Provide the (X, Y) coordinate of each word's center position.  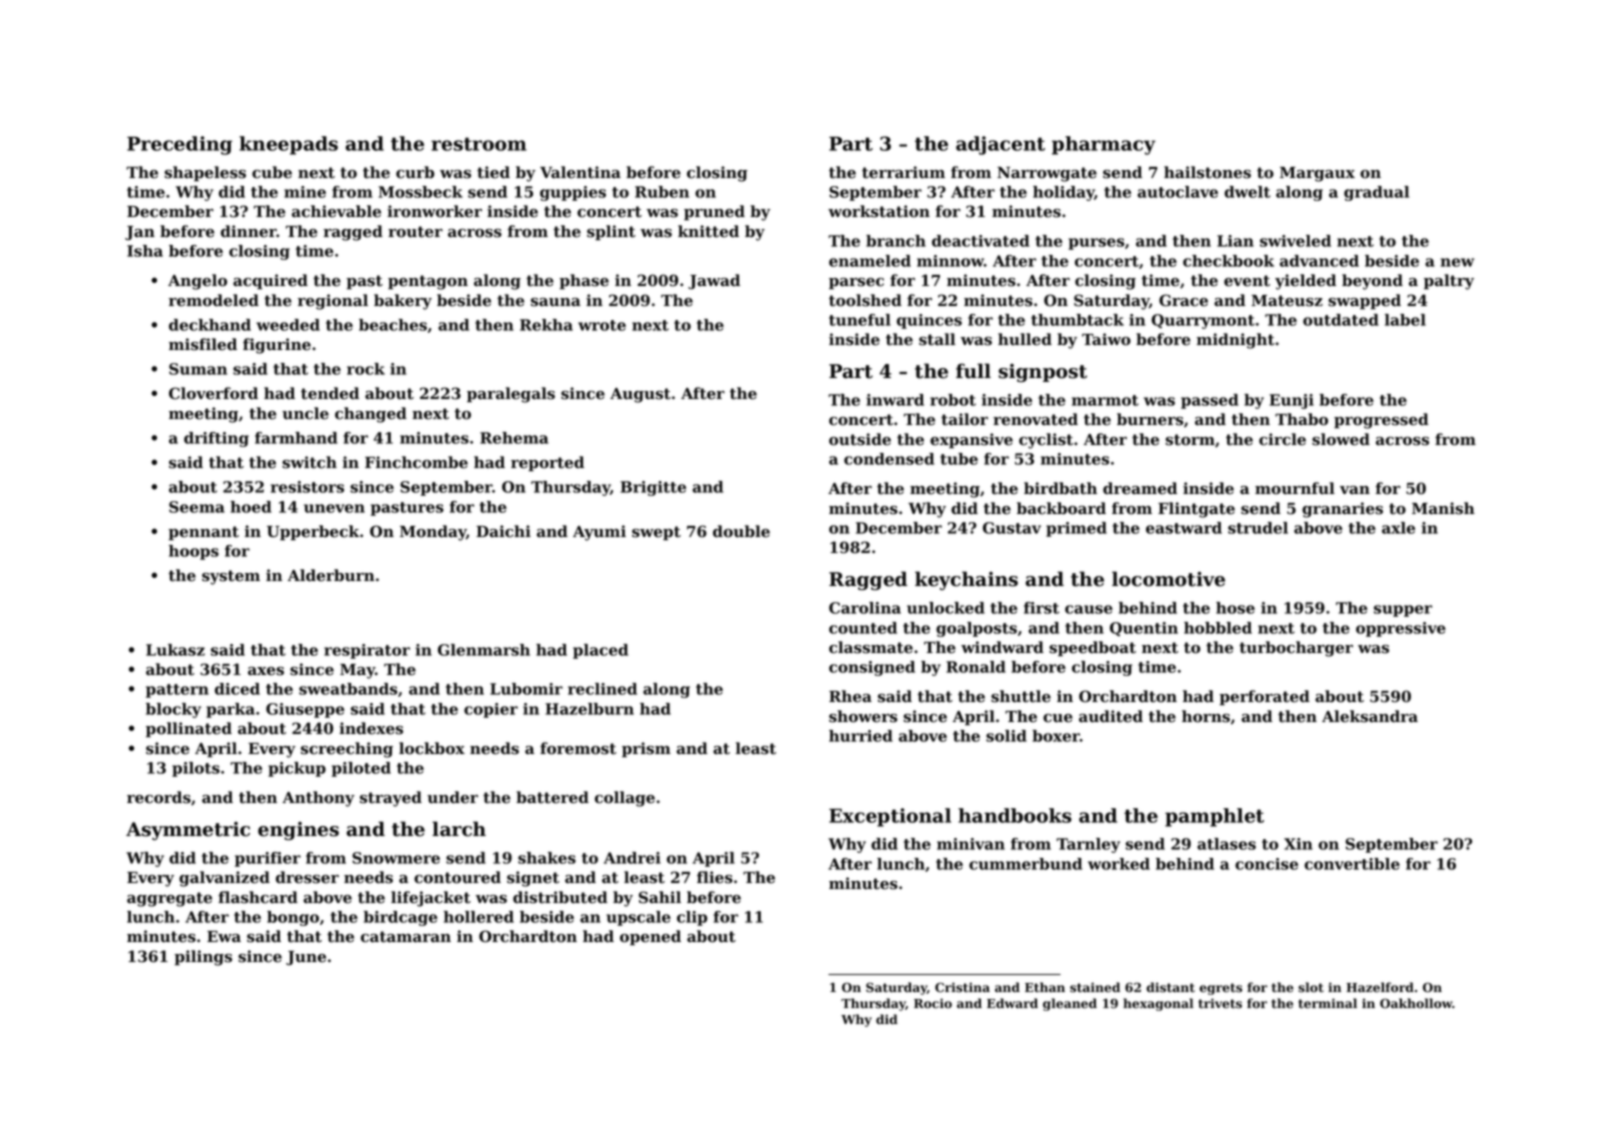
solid (1006, 736)
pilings (203, 958)
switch (309, 462)
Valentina (580, 172)
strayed (391, 799)
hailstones (1207, 172)
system (231, 577)
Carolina (865, 608)
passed (1209, 401)
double (741, 531)
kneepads (288, 145)
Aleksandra (1370, 716)
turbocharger (1296, 649)
